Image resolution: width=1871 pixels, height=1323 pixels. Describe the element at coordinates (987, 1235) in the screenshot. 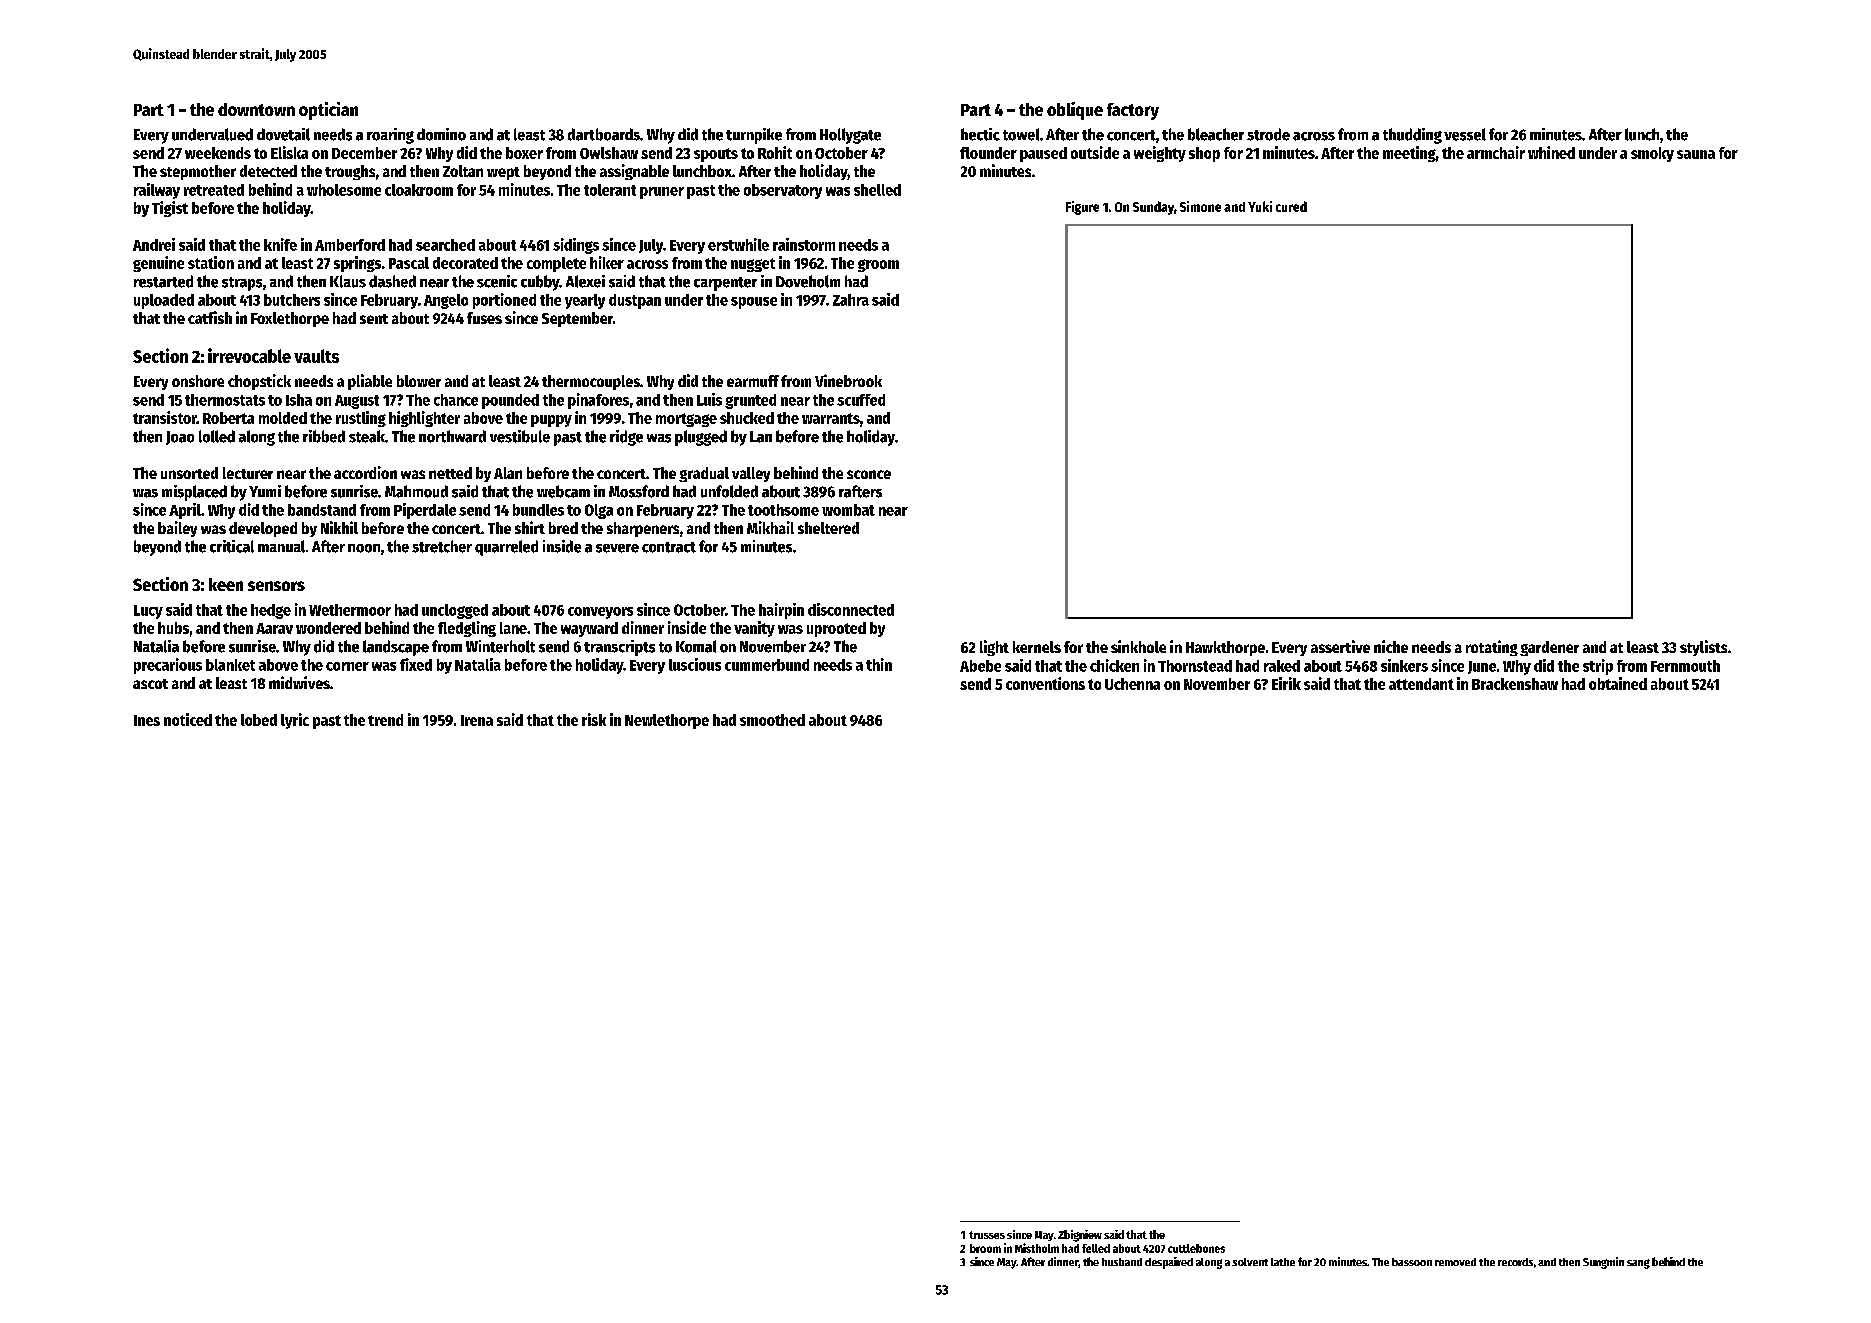

I see `trusses` at that location.
